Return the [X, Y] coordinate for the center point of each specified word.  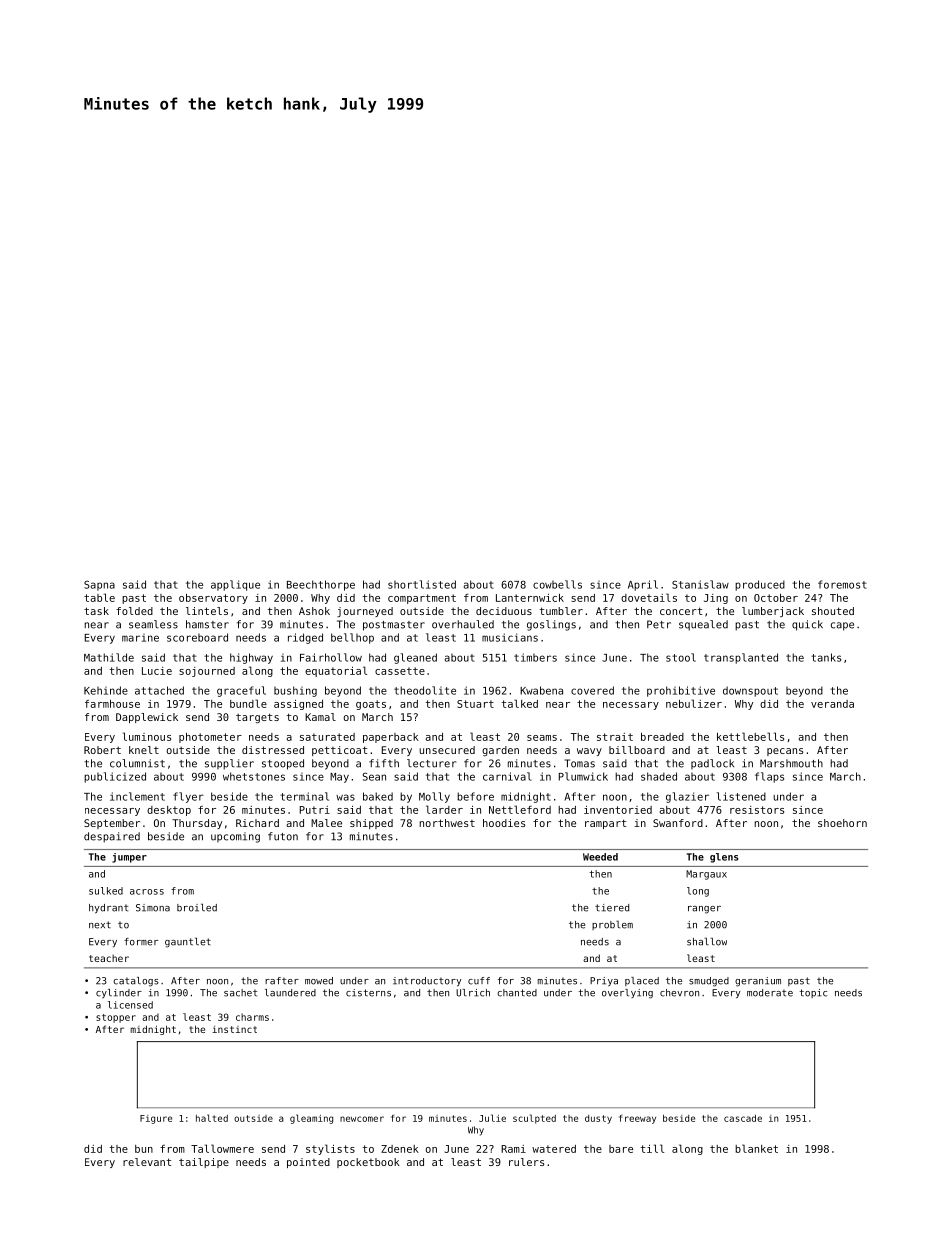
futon [283, 836]
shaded [659, 776]
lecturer [431, 763]
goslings [551, 625]
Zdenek [400, 1149]
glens [724, 858]
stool [681, 657]
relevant [147, 1162]
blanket [756, 1148]
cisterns [368, 993]
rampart [605, 824]
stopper [116, 1018]
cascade [743, 1118]
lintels [207, 611]
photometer [210, 738]
